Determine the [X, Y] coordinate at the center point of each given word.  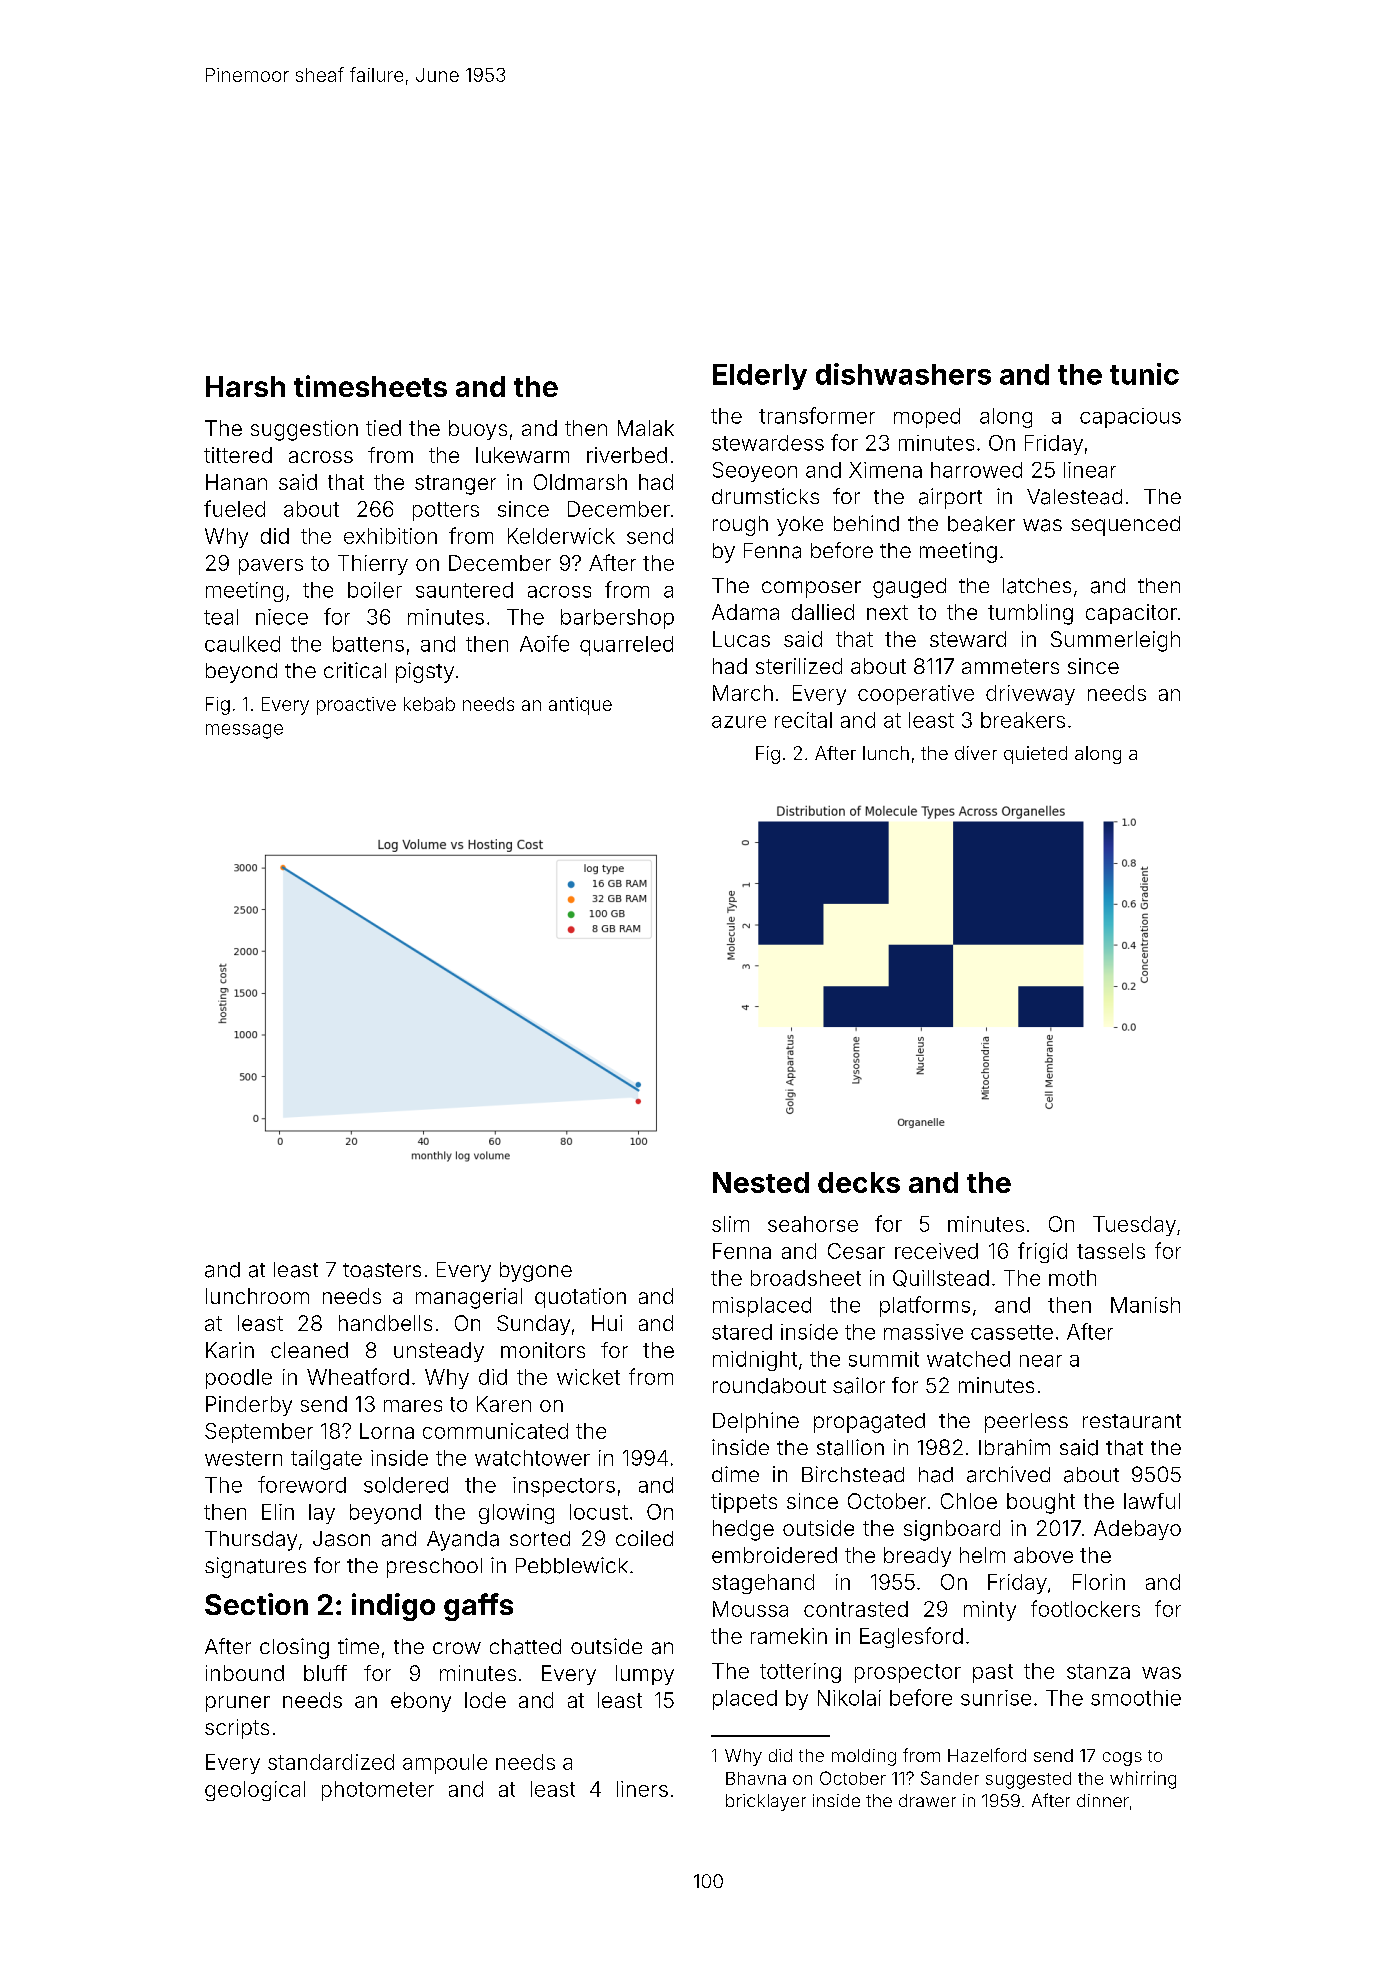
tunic [1144, 374]
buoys [478, 430]
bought [1041, 1503]
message [244, 731]
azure [739, 722]
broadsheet [806, 1278]
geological [255, 1791]
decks [859, 1182]
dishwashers [903, 374]
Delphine [756, 1422]
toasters [382, 1270]
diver [976, 753]
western [243, 1458]
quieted [1035, 755]
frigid [1042, 1252]
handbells [385, 1323]
